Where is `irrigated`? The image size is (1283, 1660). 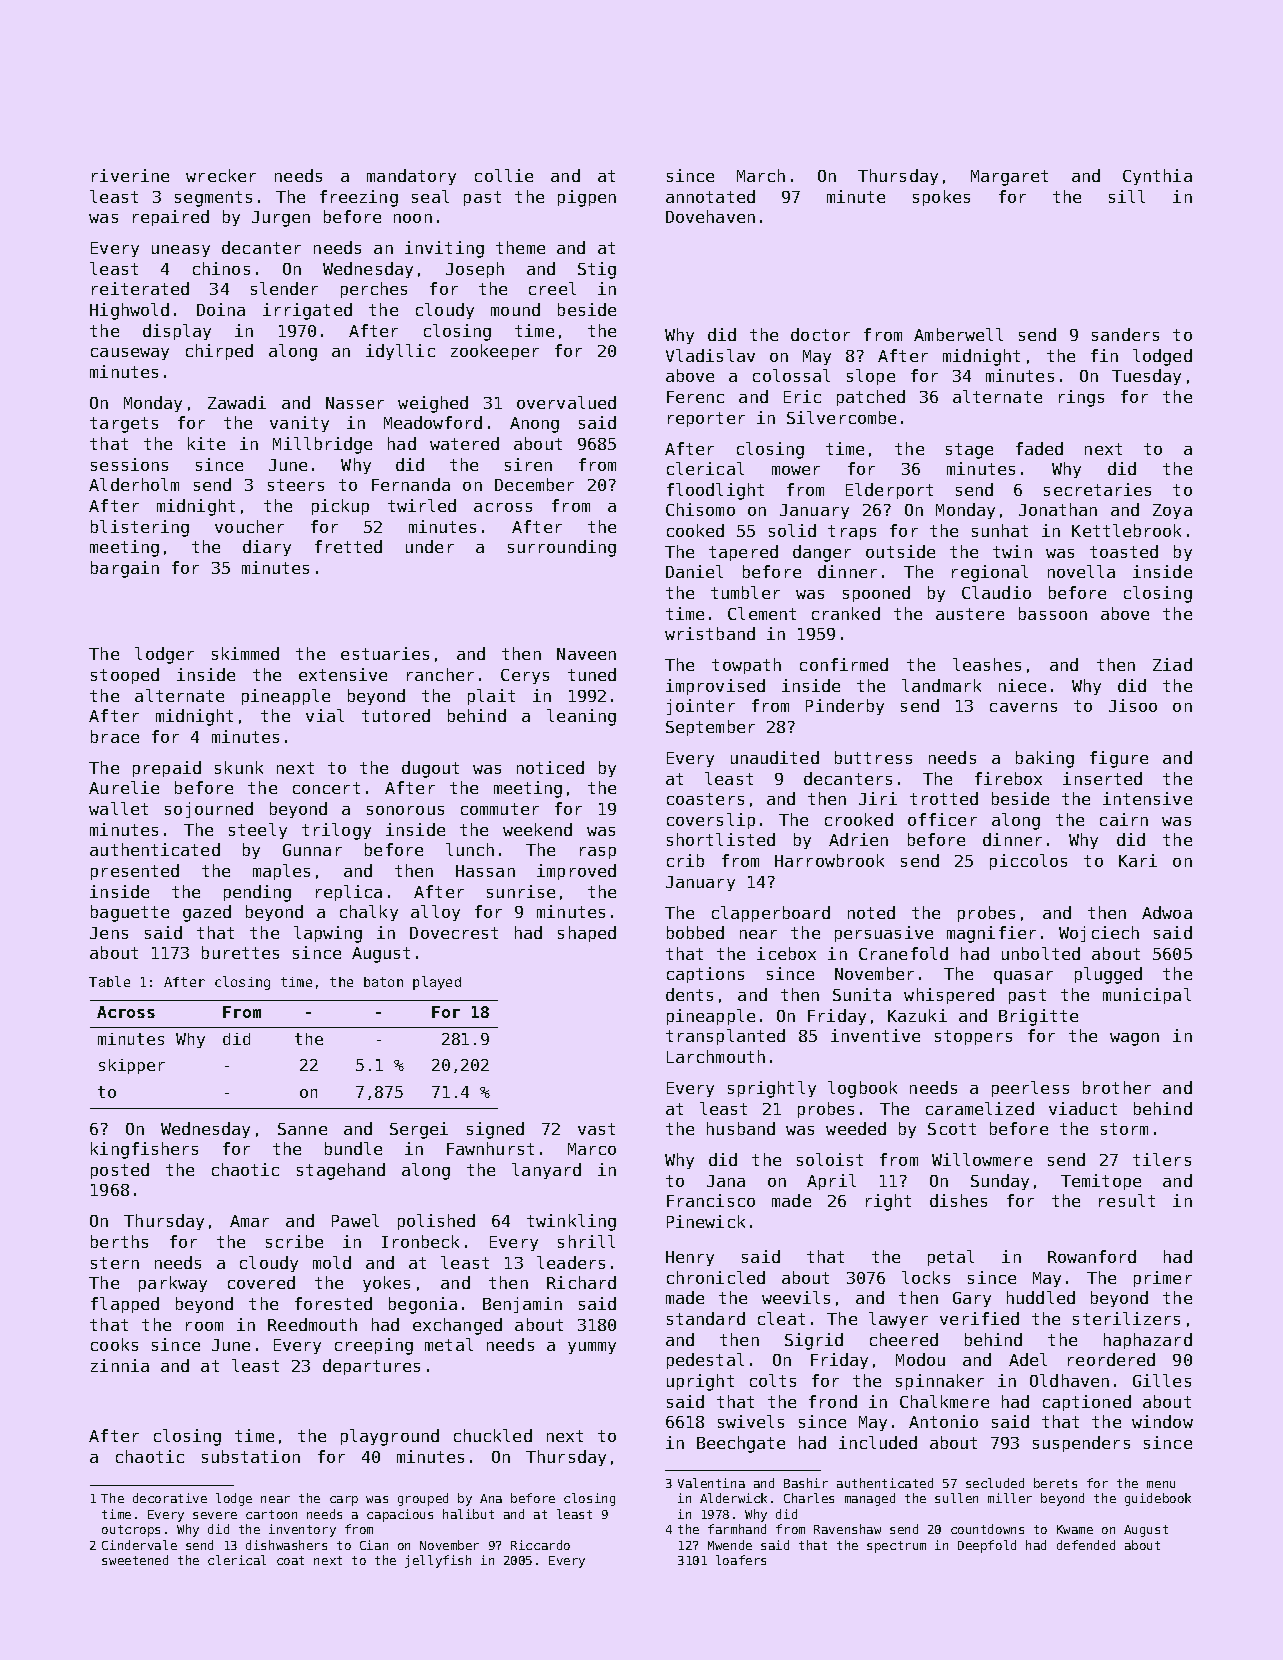 irrigated is located at coordinates (307, 311).
